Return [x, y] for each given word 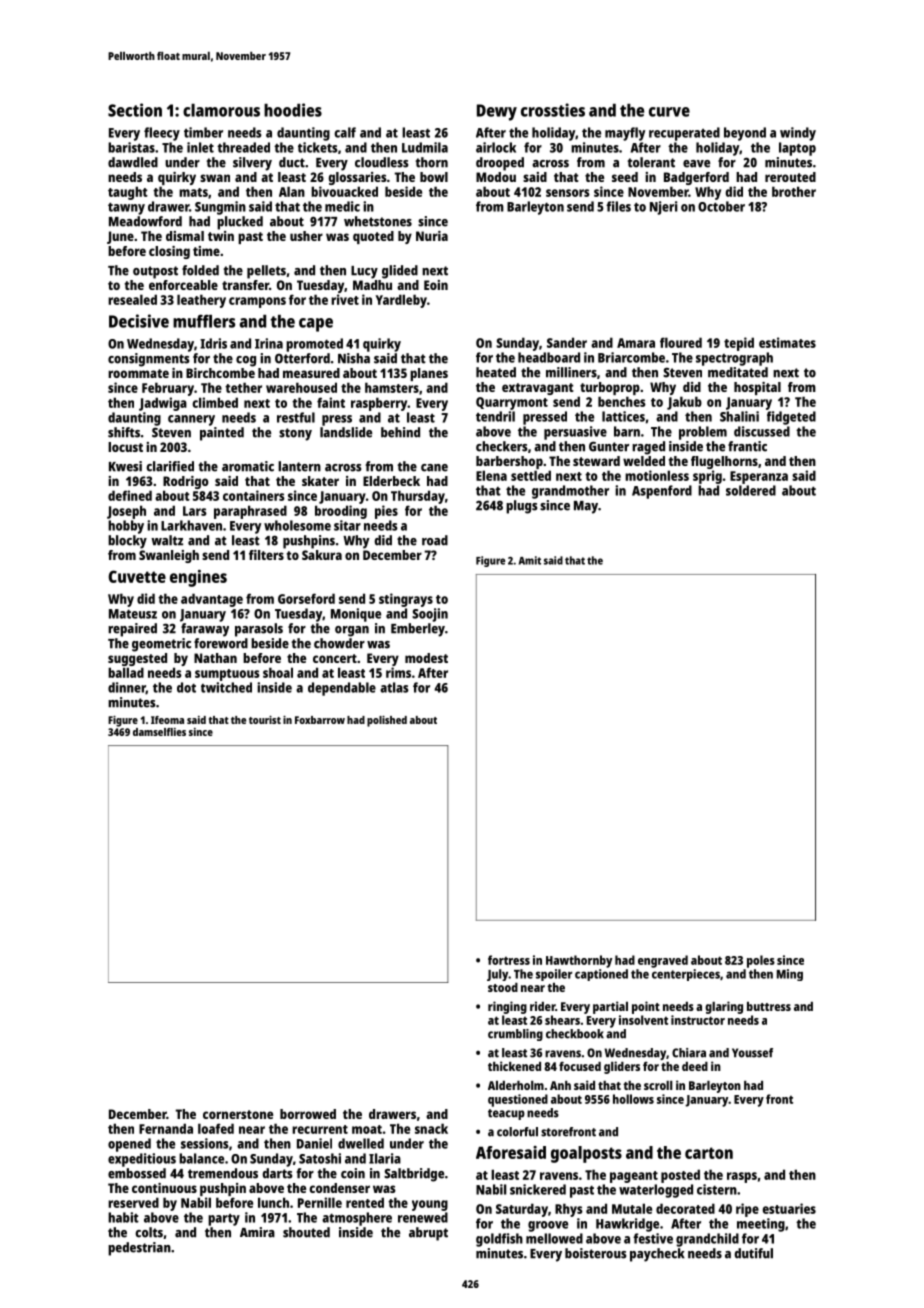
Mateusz [133, 614]
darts [277, 1173]
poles [761, 961]
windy [798, 134]
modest [426, 658]
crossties [553, 110]
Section [135, 110]
